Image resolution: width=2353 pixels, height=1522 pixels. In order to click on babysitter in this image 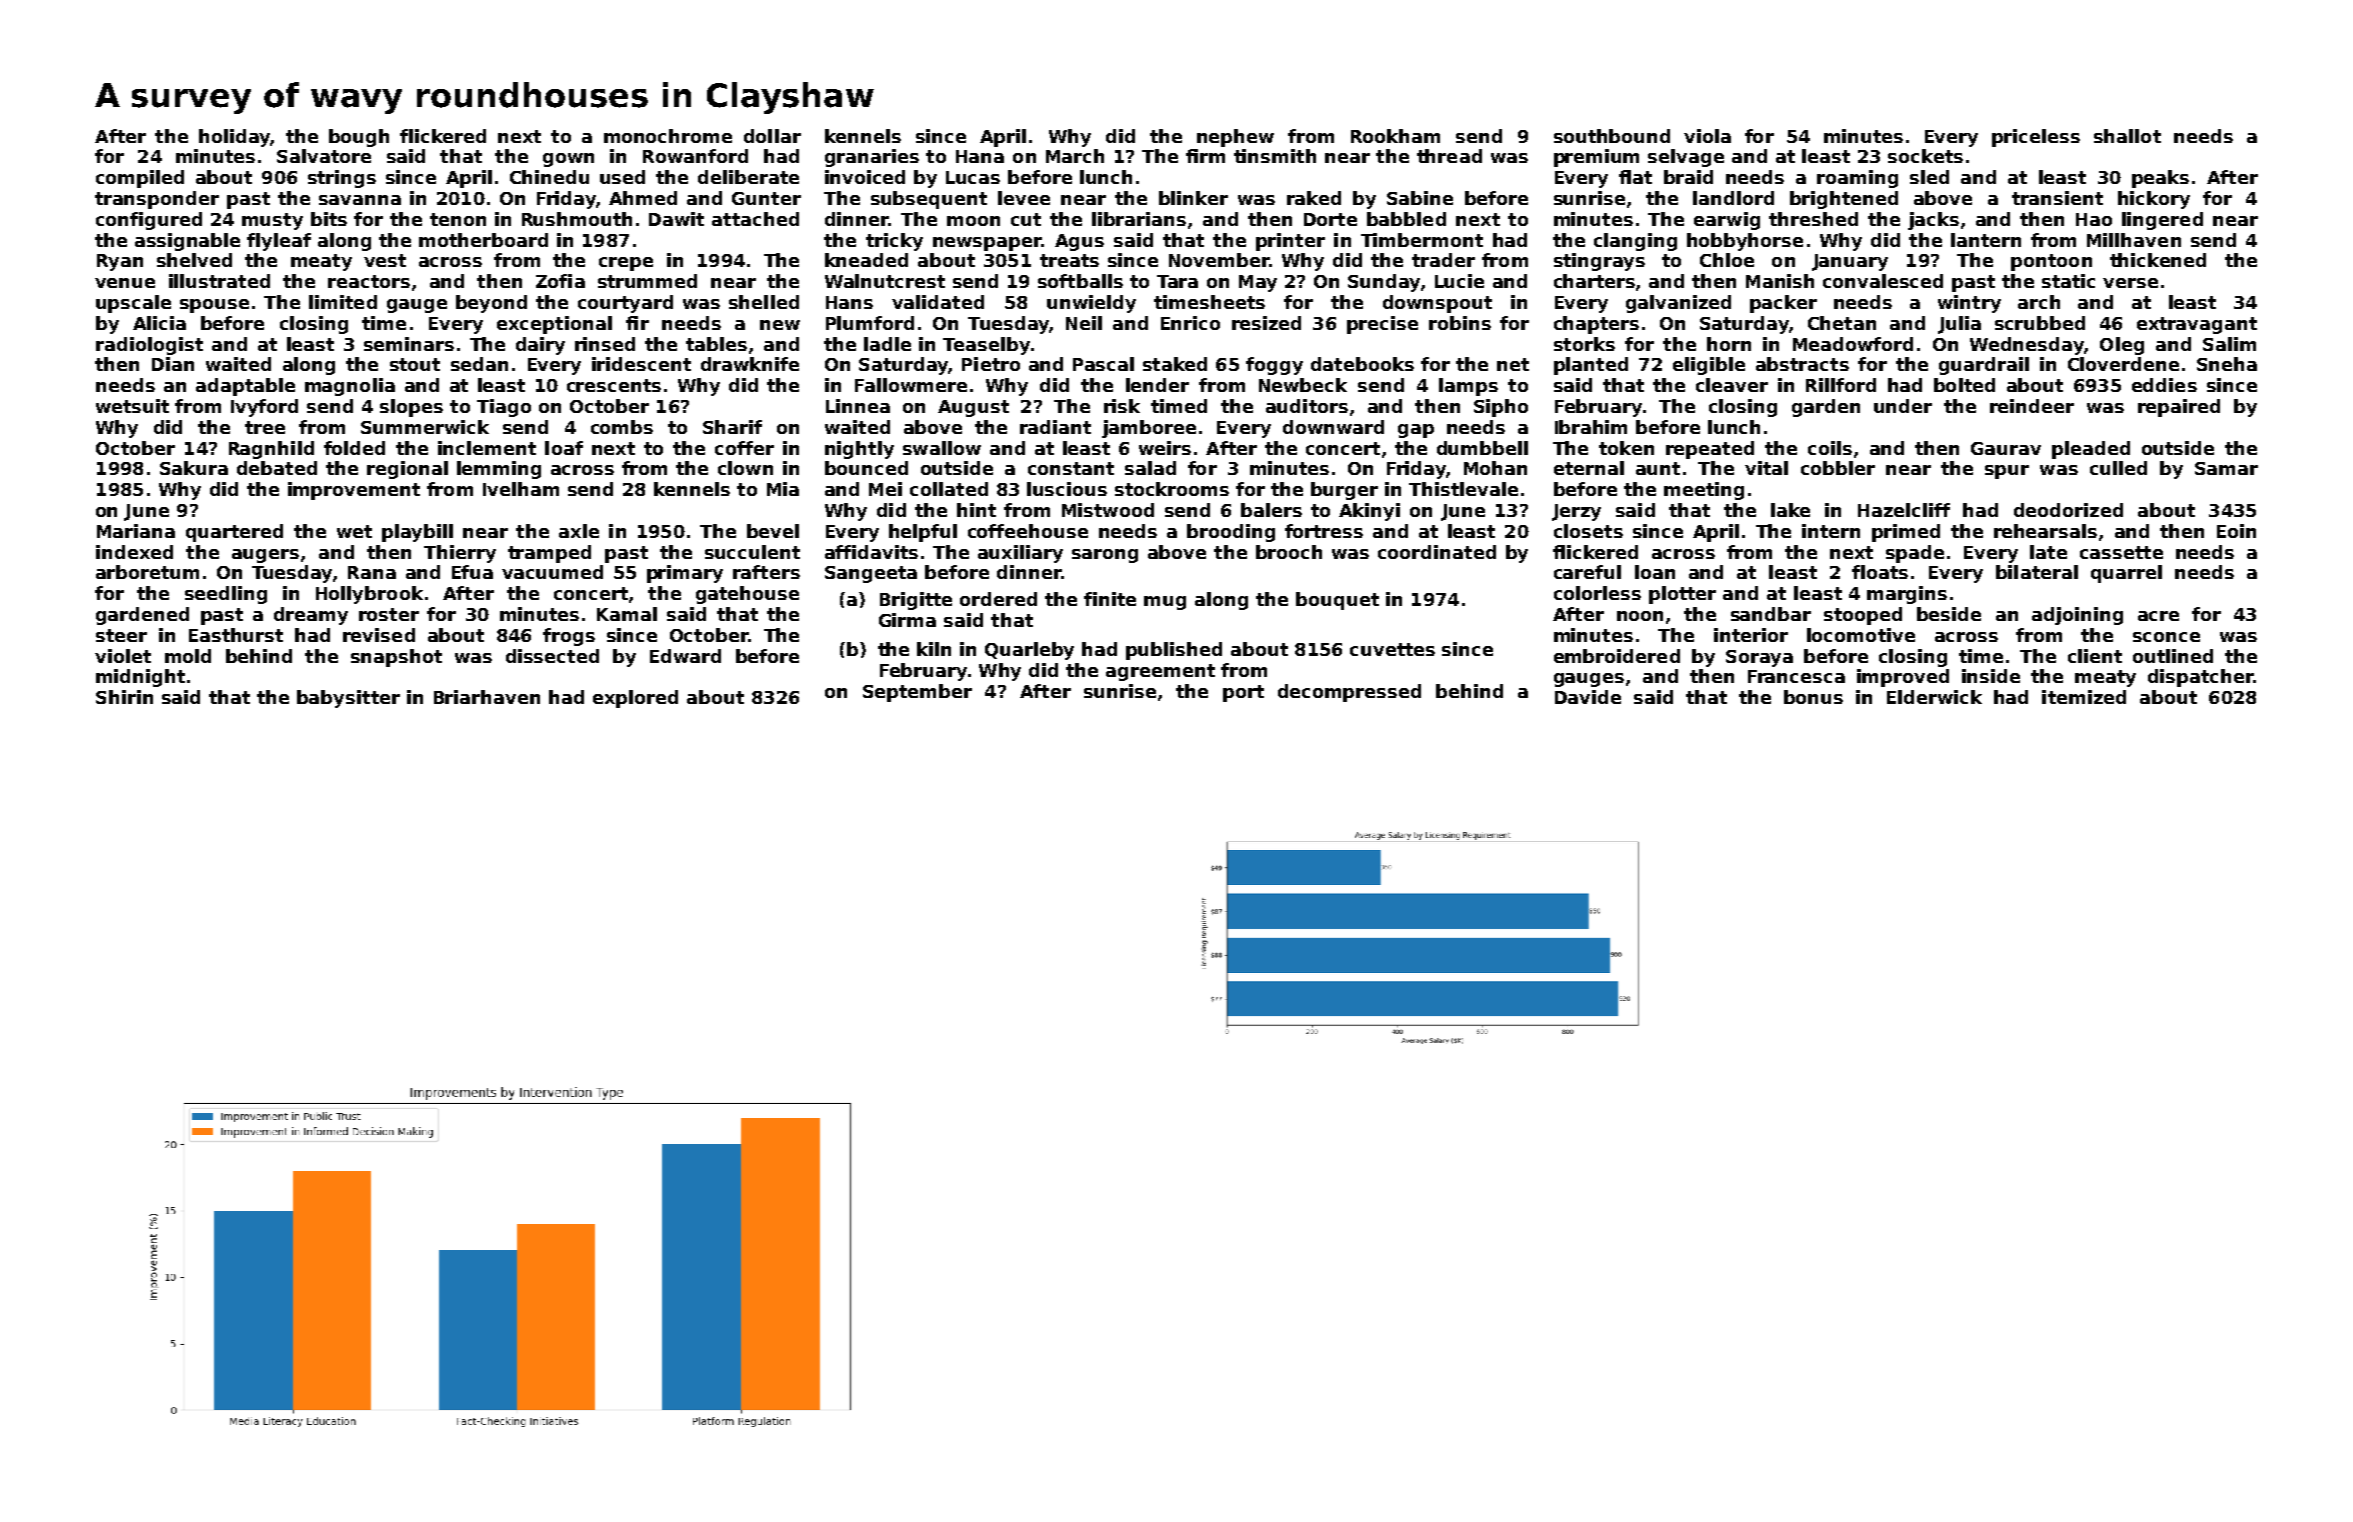, I will do `click(348, 699)`.
